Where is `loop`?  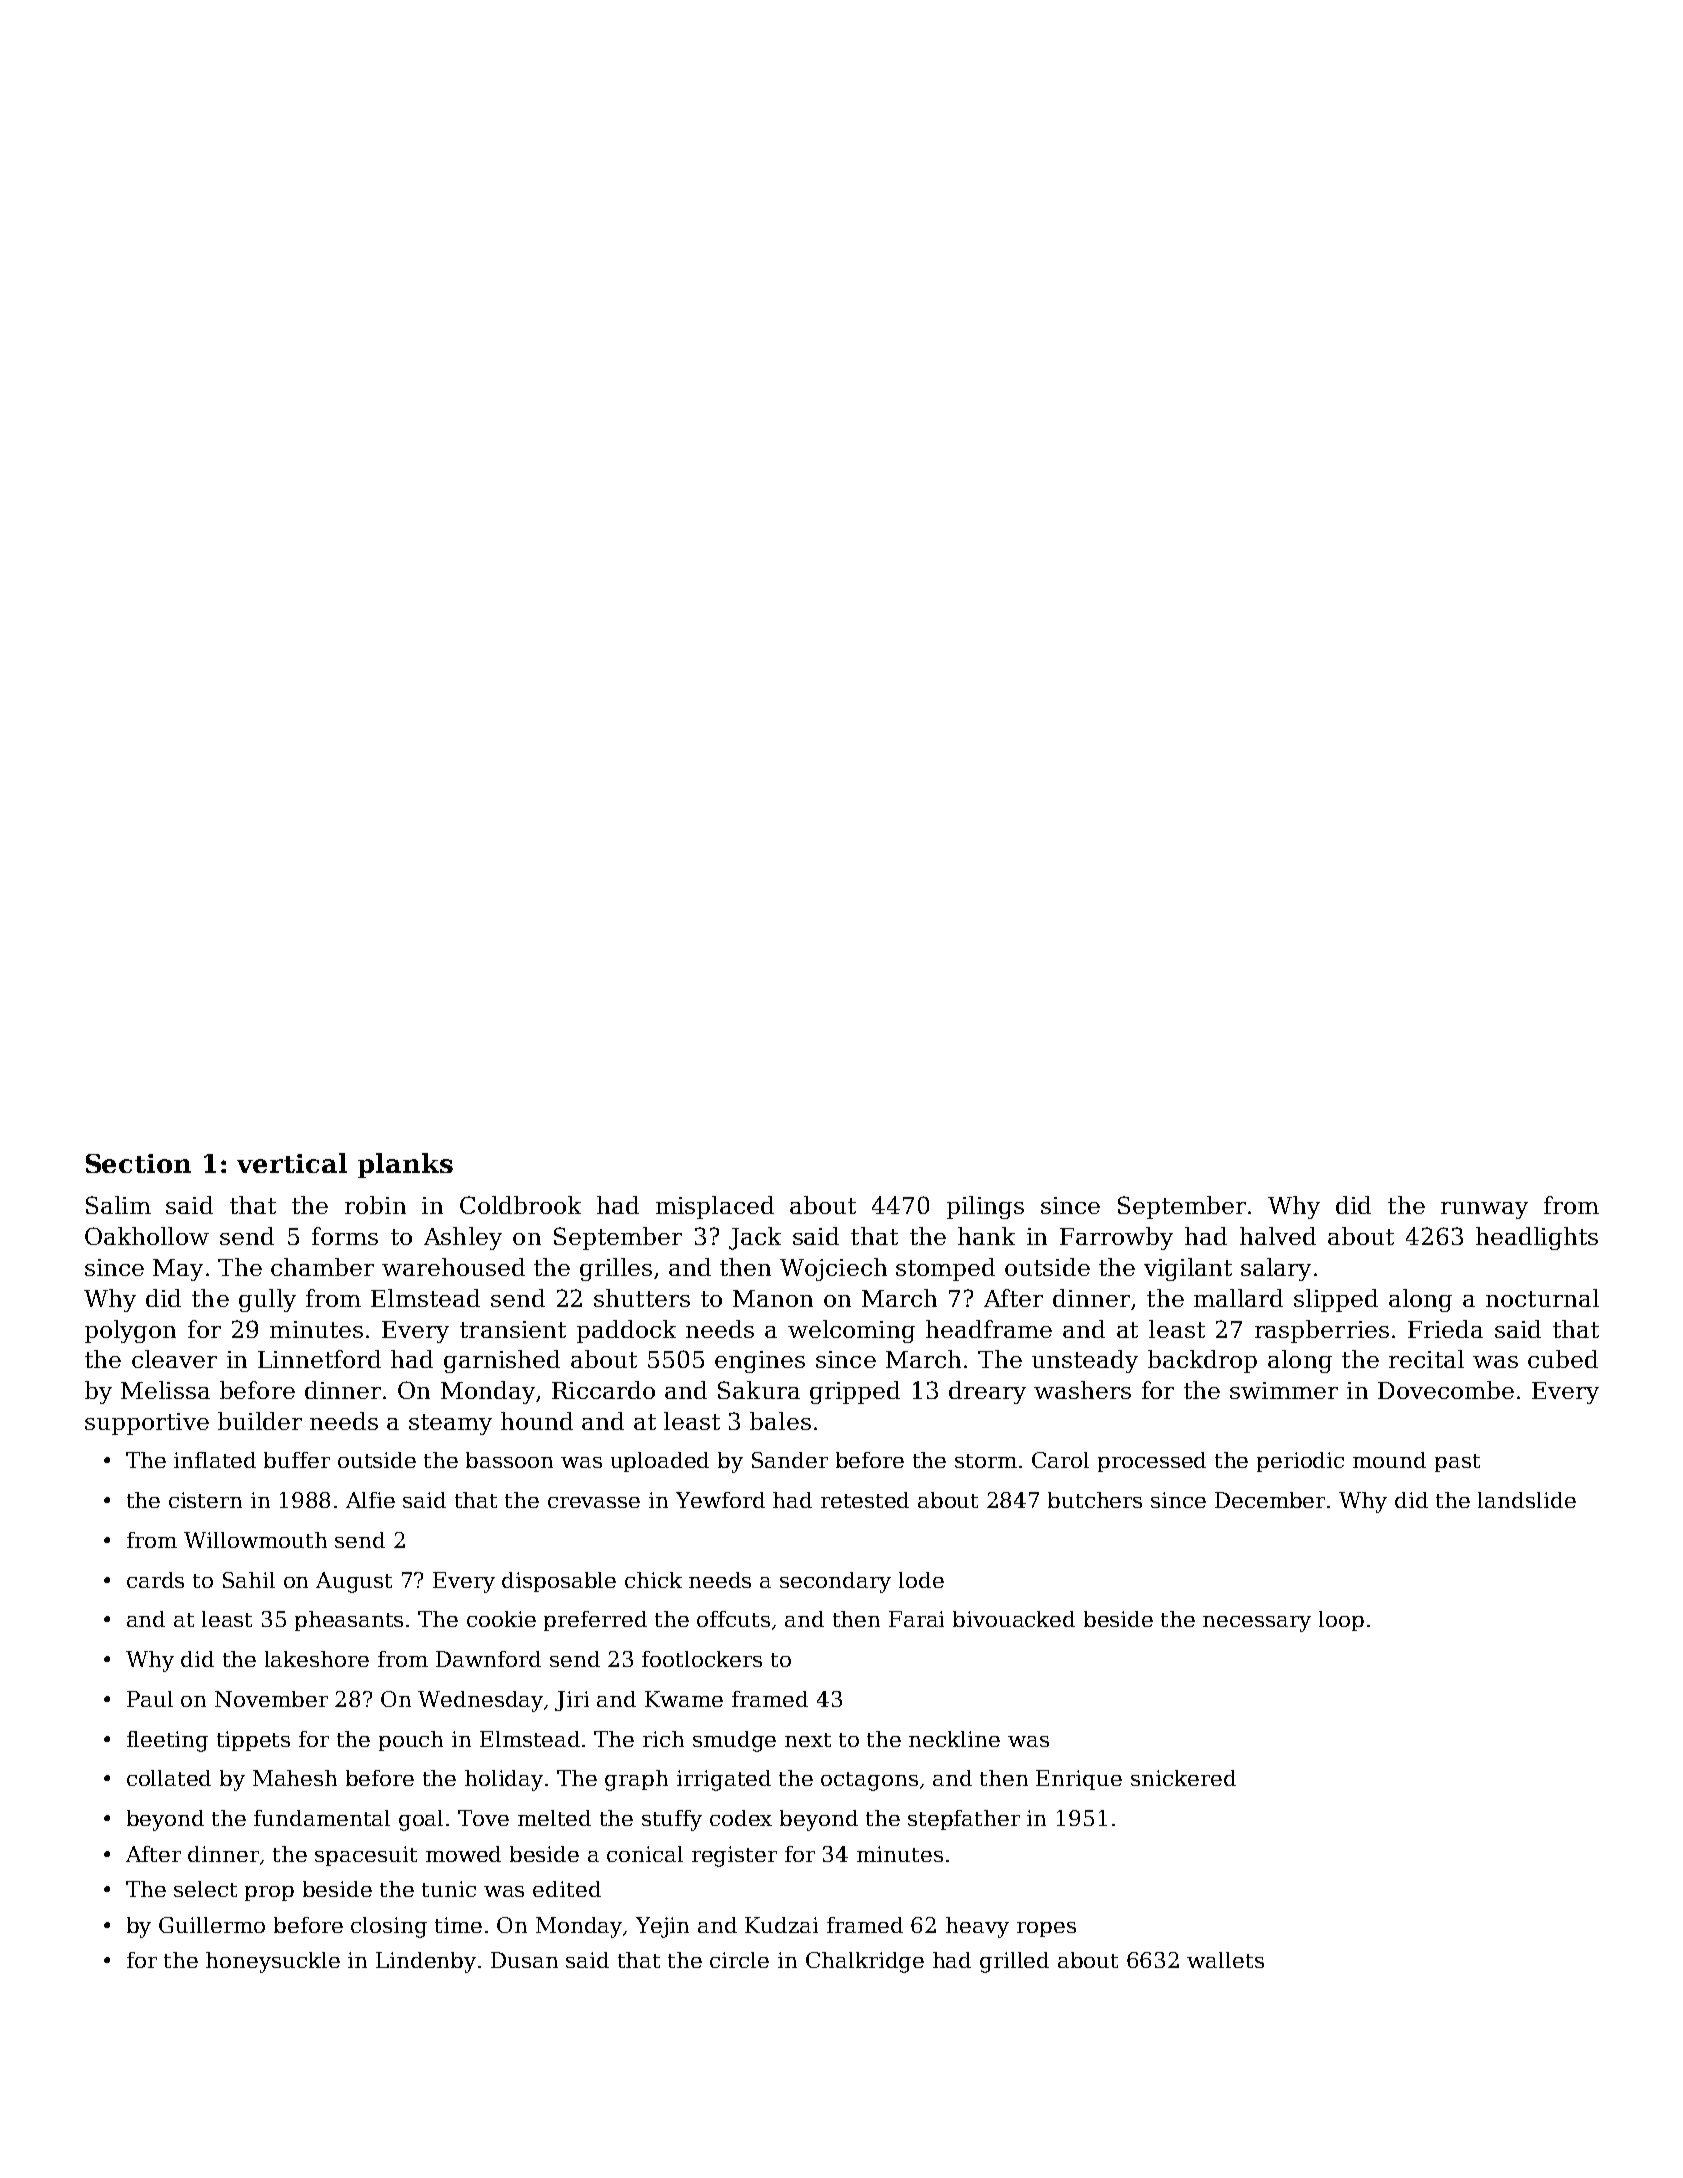 loop is located at coordinates (1341, 1621).
